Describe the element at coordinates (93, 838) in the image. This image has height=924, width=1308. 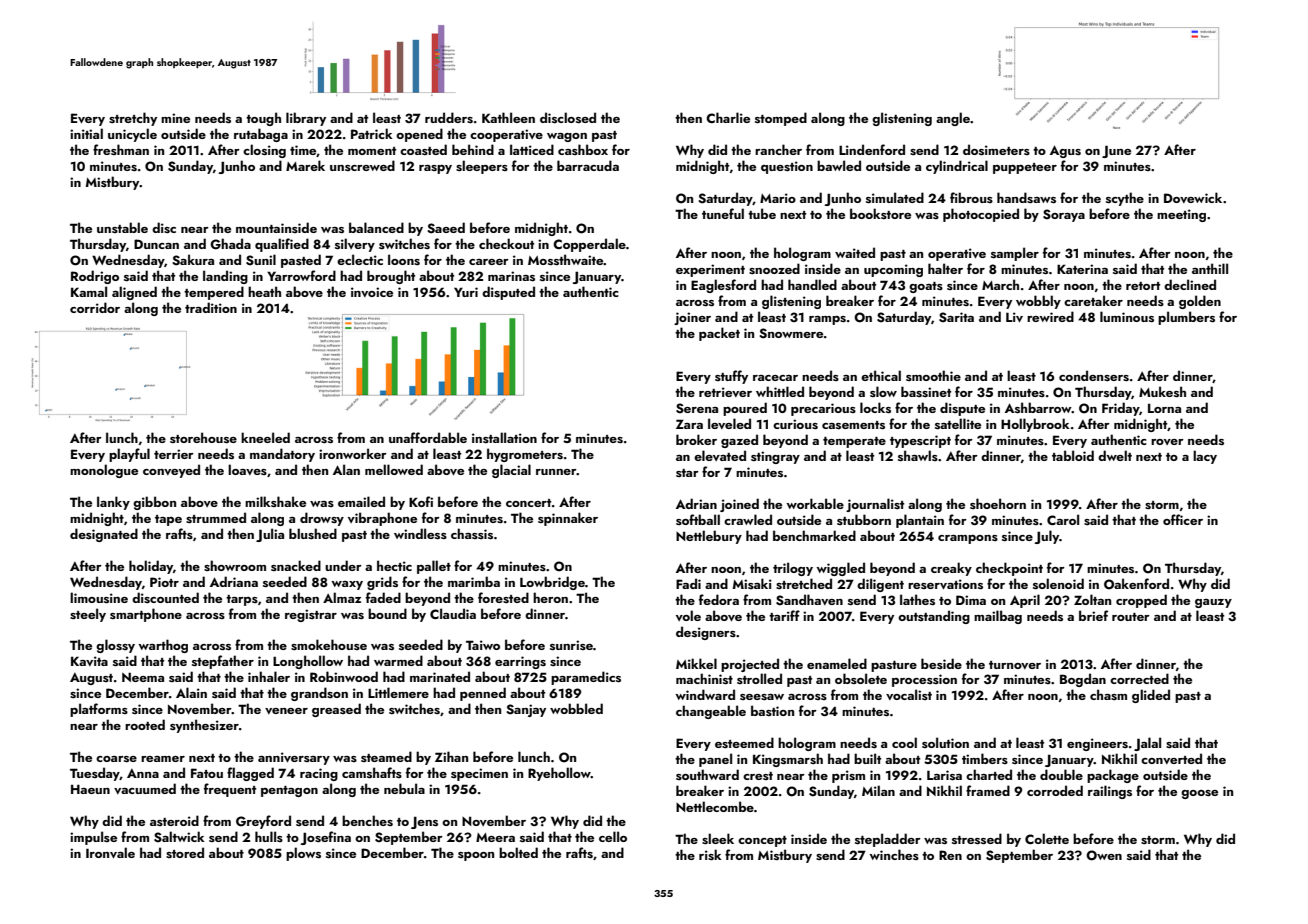
I see `impulse` at that location.
